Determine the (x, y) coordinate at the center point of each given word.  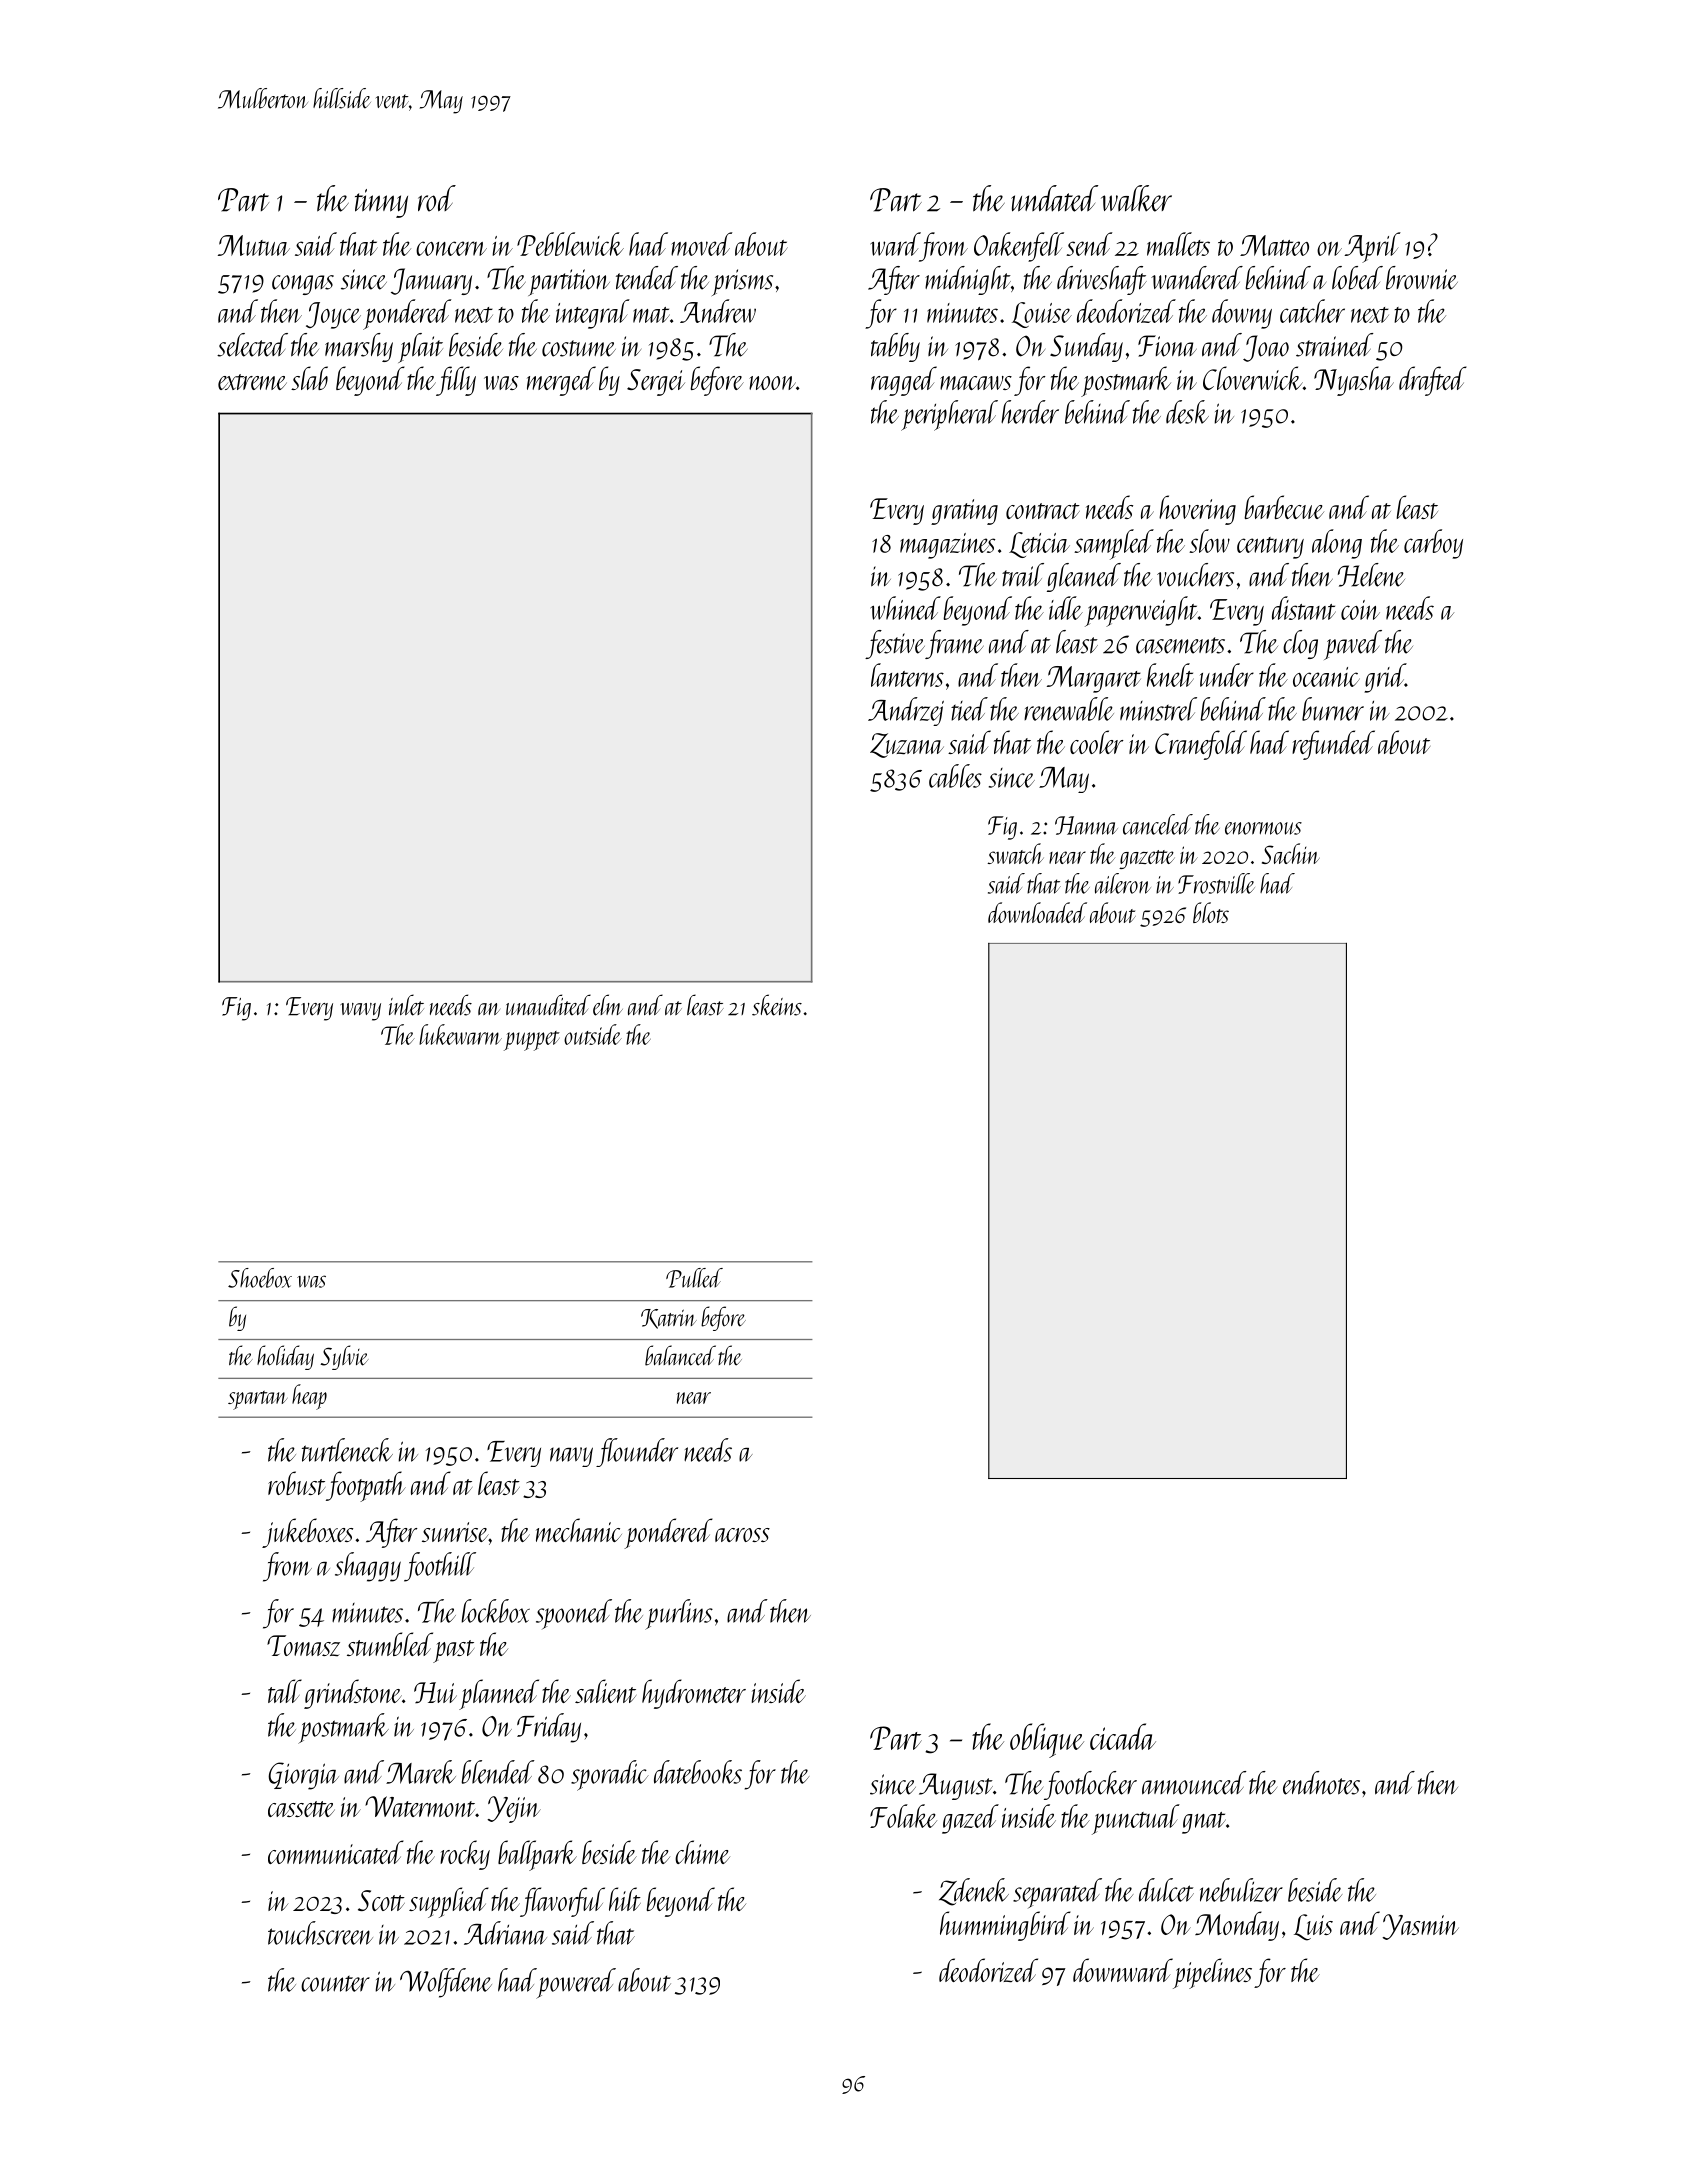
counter (335, 1984)
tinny (381, 203)
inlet (406, 1005)
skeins (777, 1005)
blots (1211, 912)
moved (701, 244)
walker (1136, 198)
